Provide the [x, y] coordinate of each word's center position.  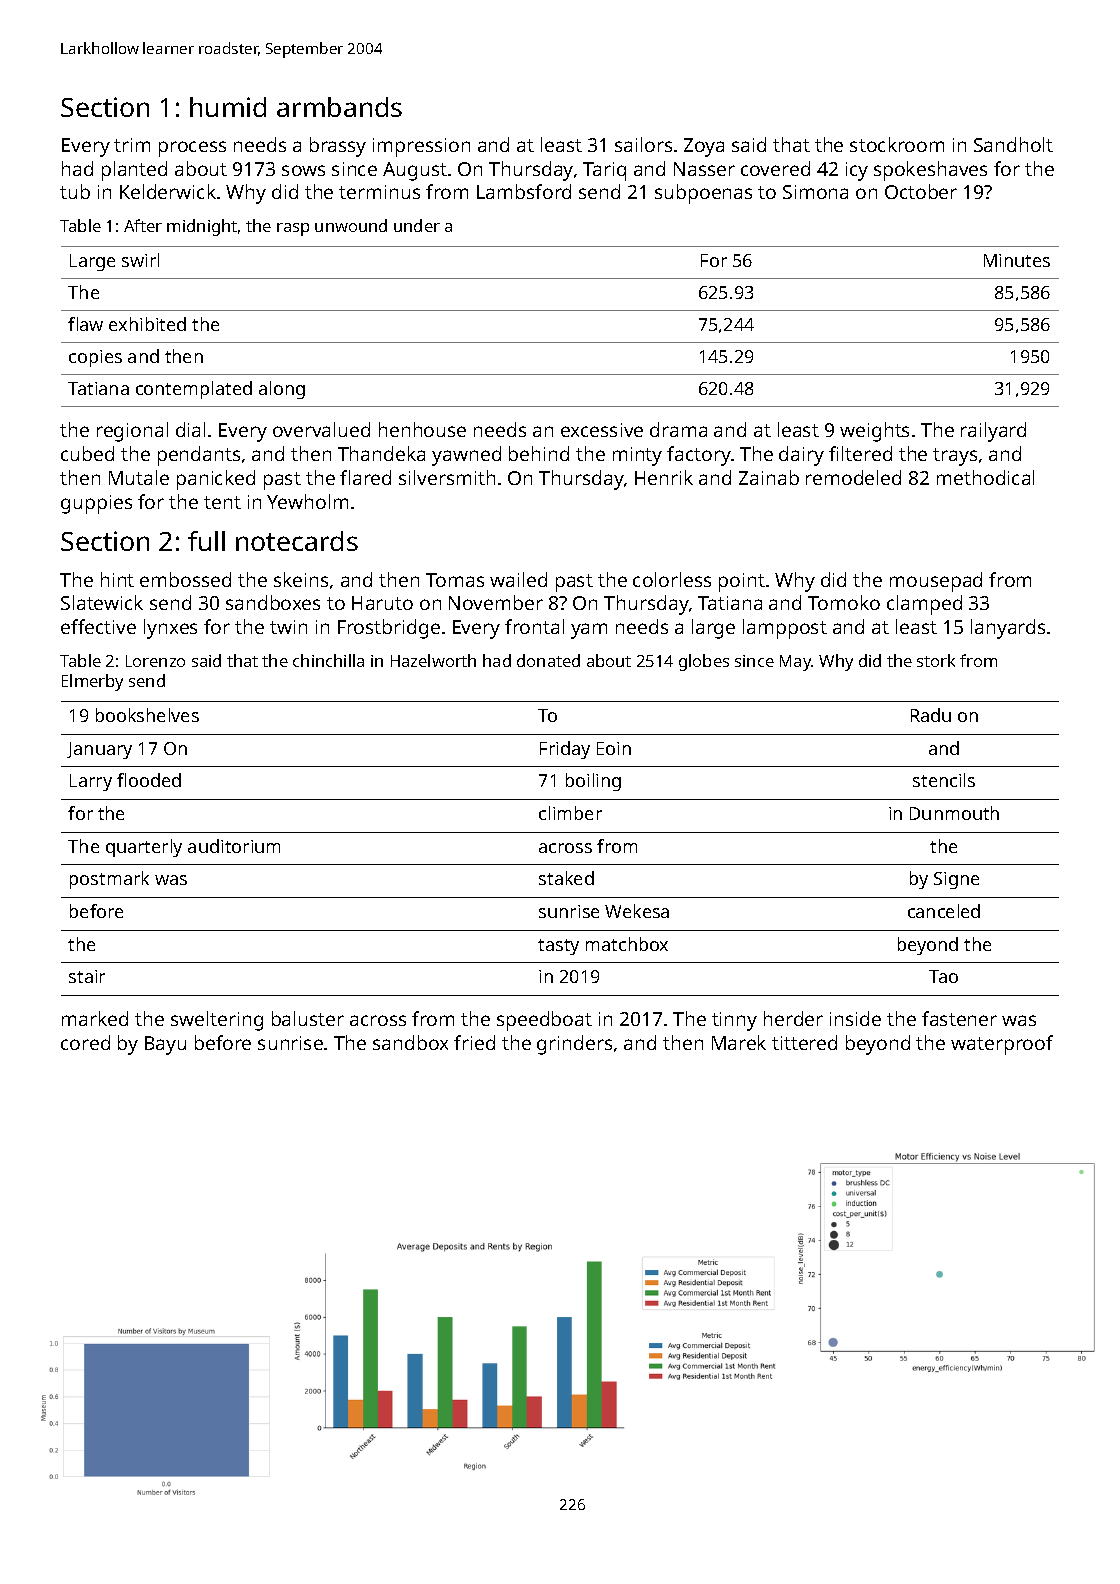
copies [95, 358]
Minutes [1017, 260]
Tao [943, 976]
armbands [339, 107]
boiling [593, 782]
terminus [379, 192]
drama [678, 429]
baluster [308, 1018]
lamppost [785, 629]
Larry [91, 782]
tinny [734, 1021]
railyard [993, 432]
